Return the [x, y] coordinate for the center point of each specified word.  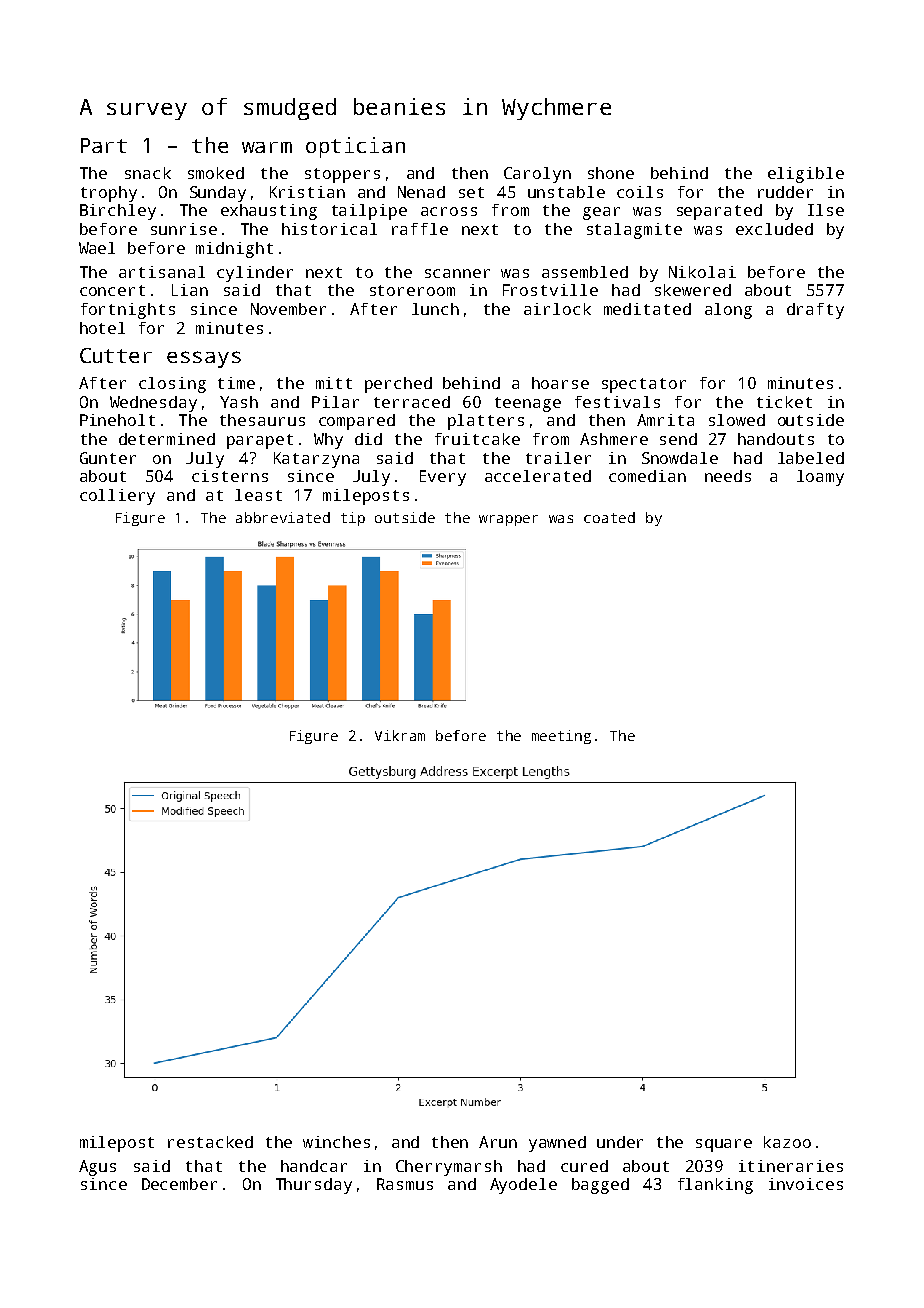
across [449, 211]
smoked [216, 173]
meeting [561, 737]
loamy [820, 478]
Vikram [400, 735]
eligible [806, 175]
